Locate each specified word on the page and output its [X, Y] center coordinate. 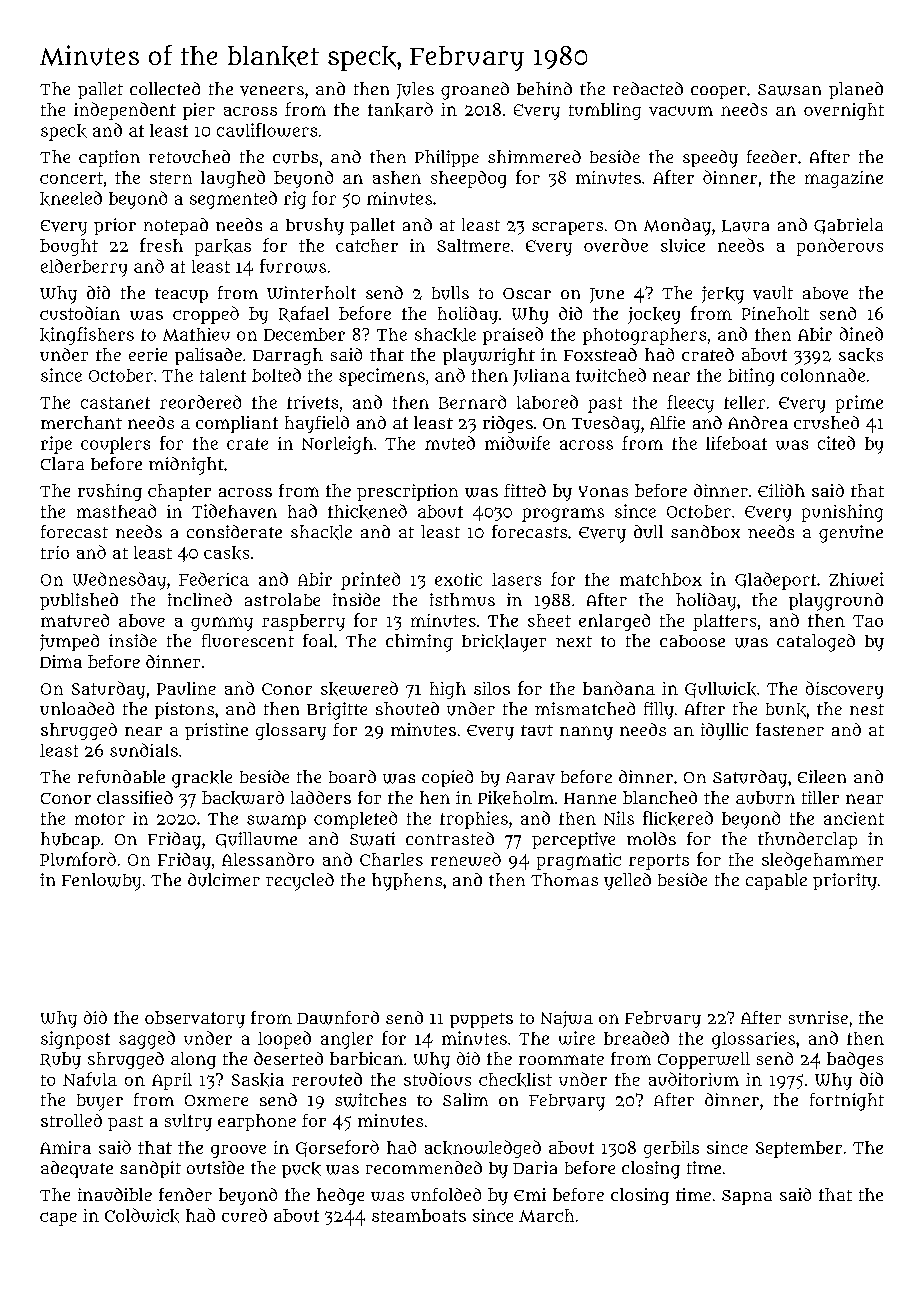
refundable [121, 776]
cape [58, 1219]
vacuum [681, 111]
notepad [176, 226]
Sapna [747, 1197]
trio [55, 552]
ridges [508, 424]
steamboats [419, 1215]
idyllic [724, 731]
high [448, 690]
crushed [826, 422]
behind [544, 88]
